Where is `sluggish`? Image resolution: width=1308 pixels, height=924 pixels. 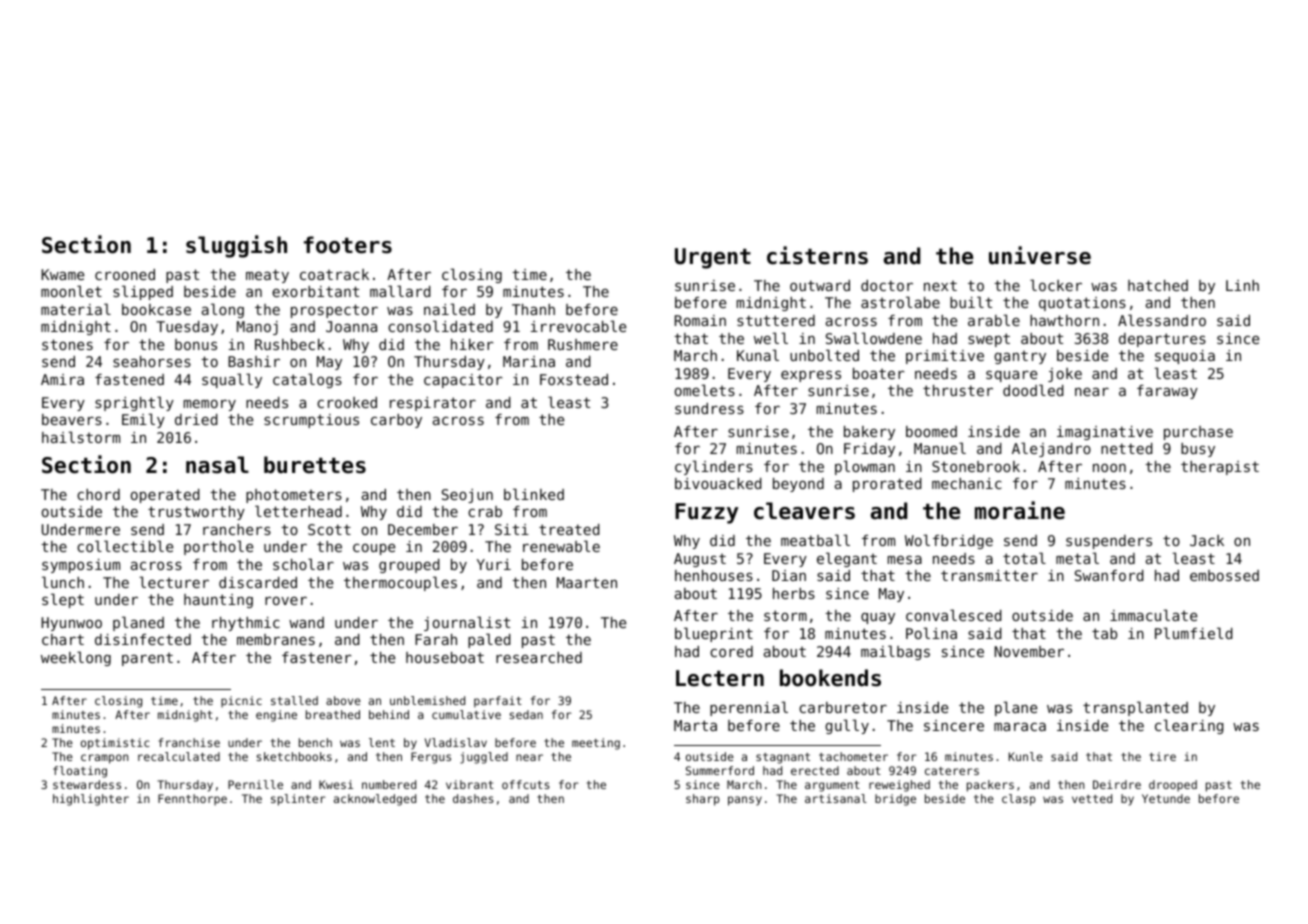 sluggish is located at coordinates (236, 246).
